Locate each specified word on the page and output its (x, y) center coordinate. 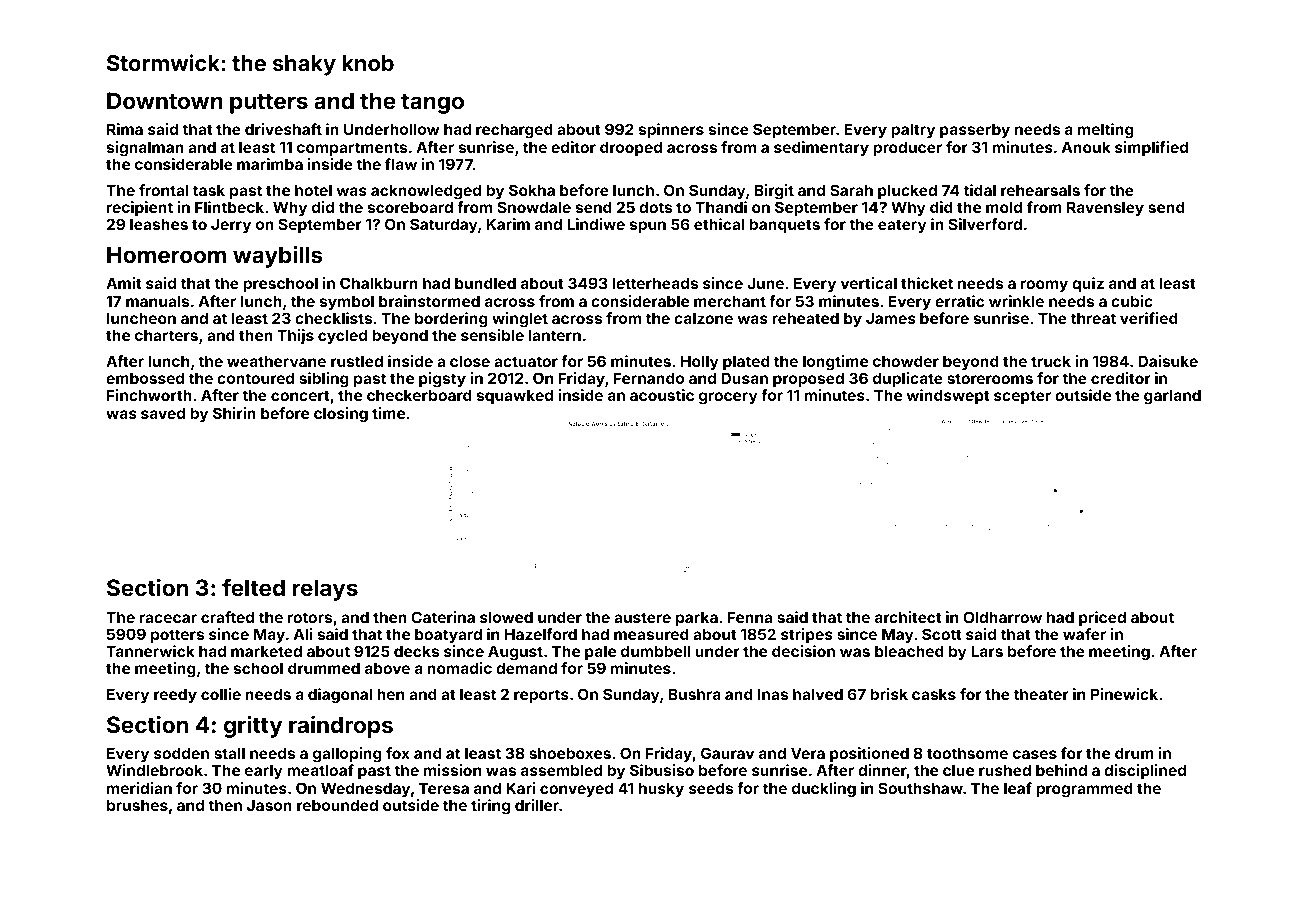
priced (1102, 618)
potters (177, 636)
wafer (1084, 634)
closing (341, 415)
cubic (1132, 301)
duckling (824, 790)
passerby (975, 130)
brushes (137, 805)
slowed (506, 617)
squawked (515, 396)
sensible (492, 335)
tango (432, 104)
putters (269, 104)
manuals (157, 301)
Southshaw (920, 788)
